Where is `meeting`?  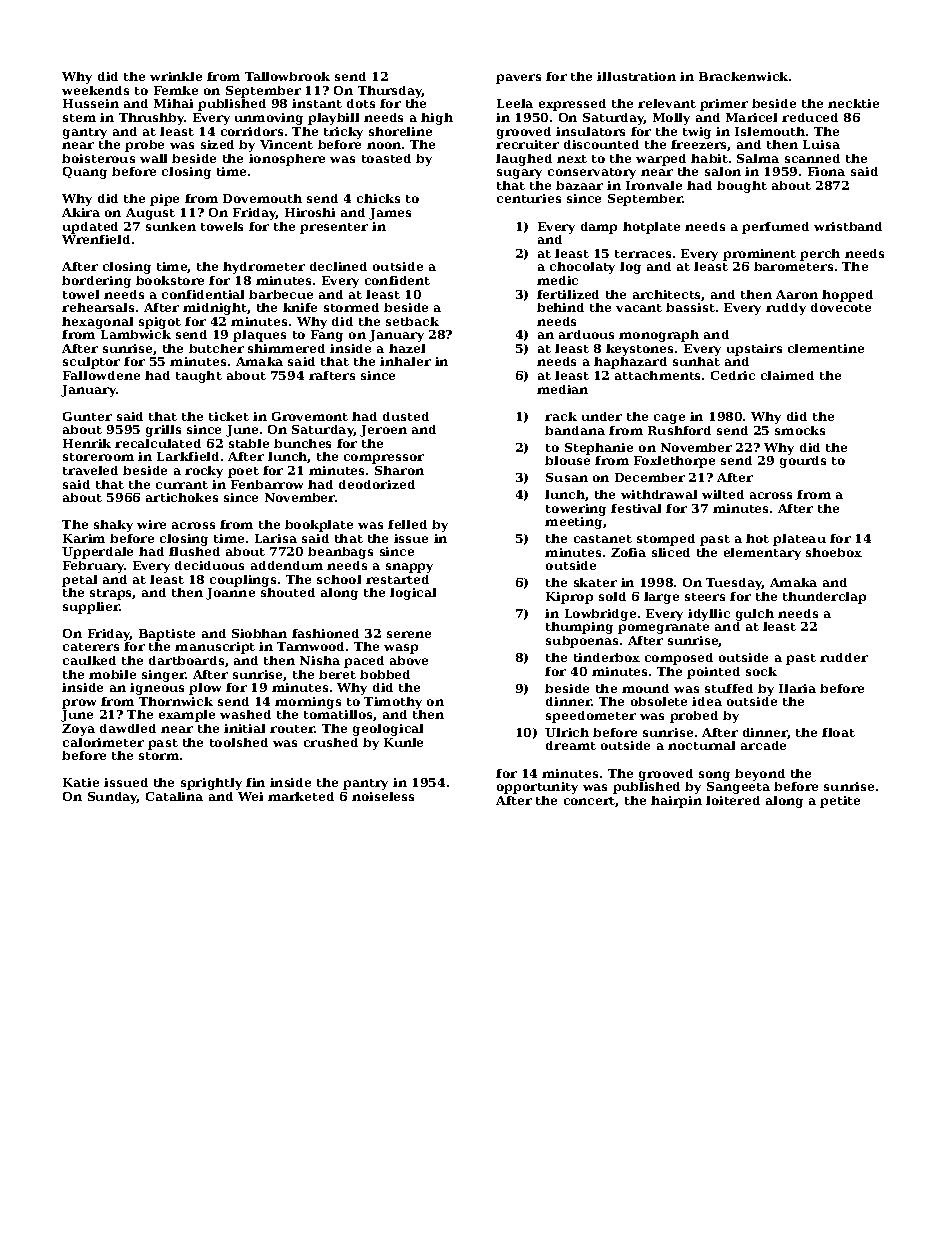 meeting is located at coordinates (573, 523).
